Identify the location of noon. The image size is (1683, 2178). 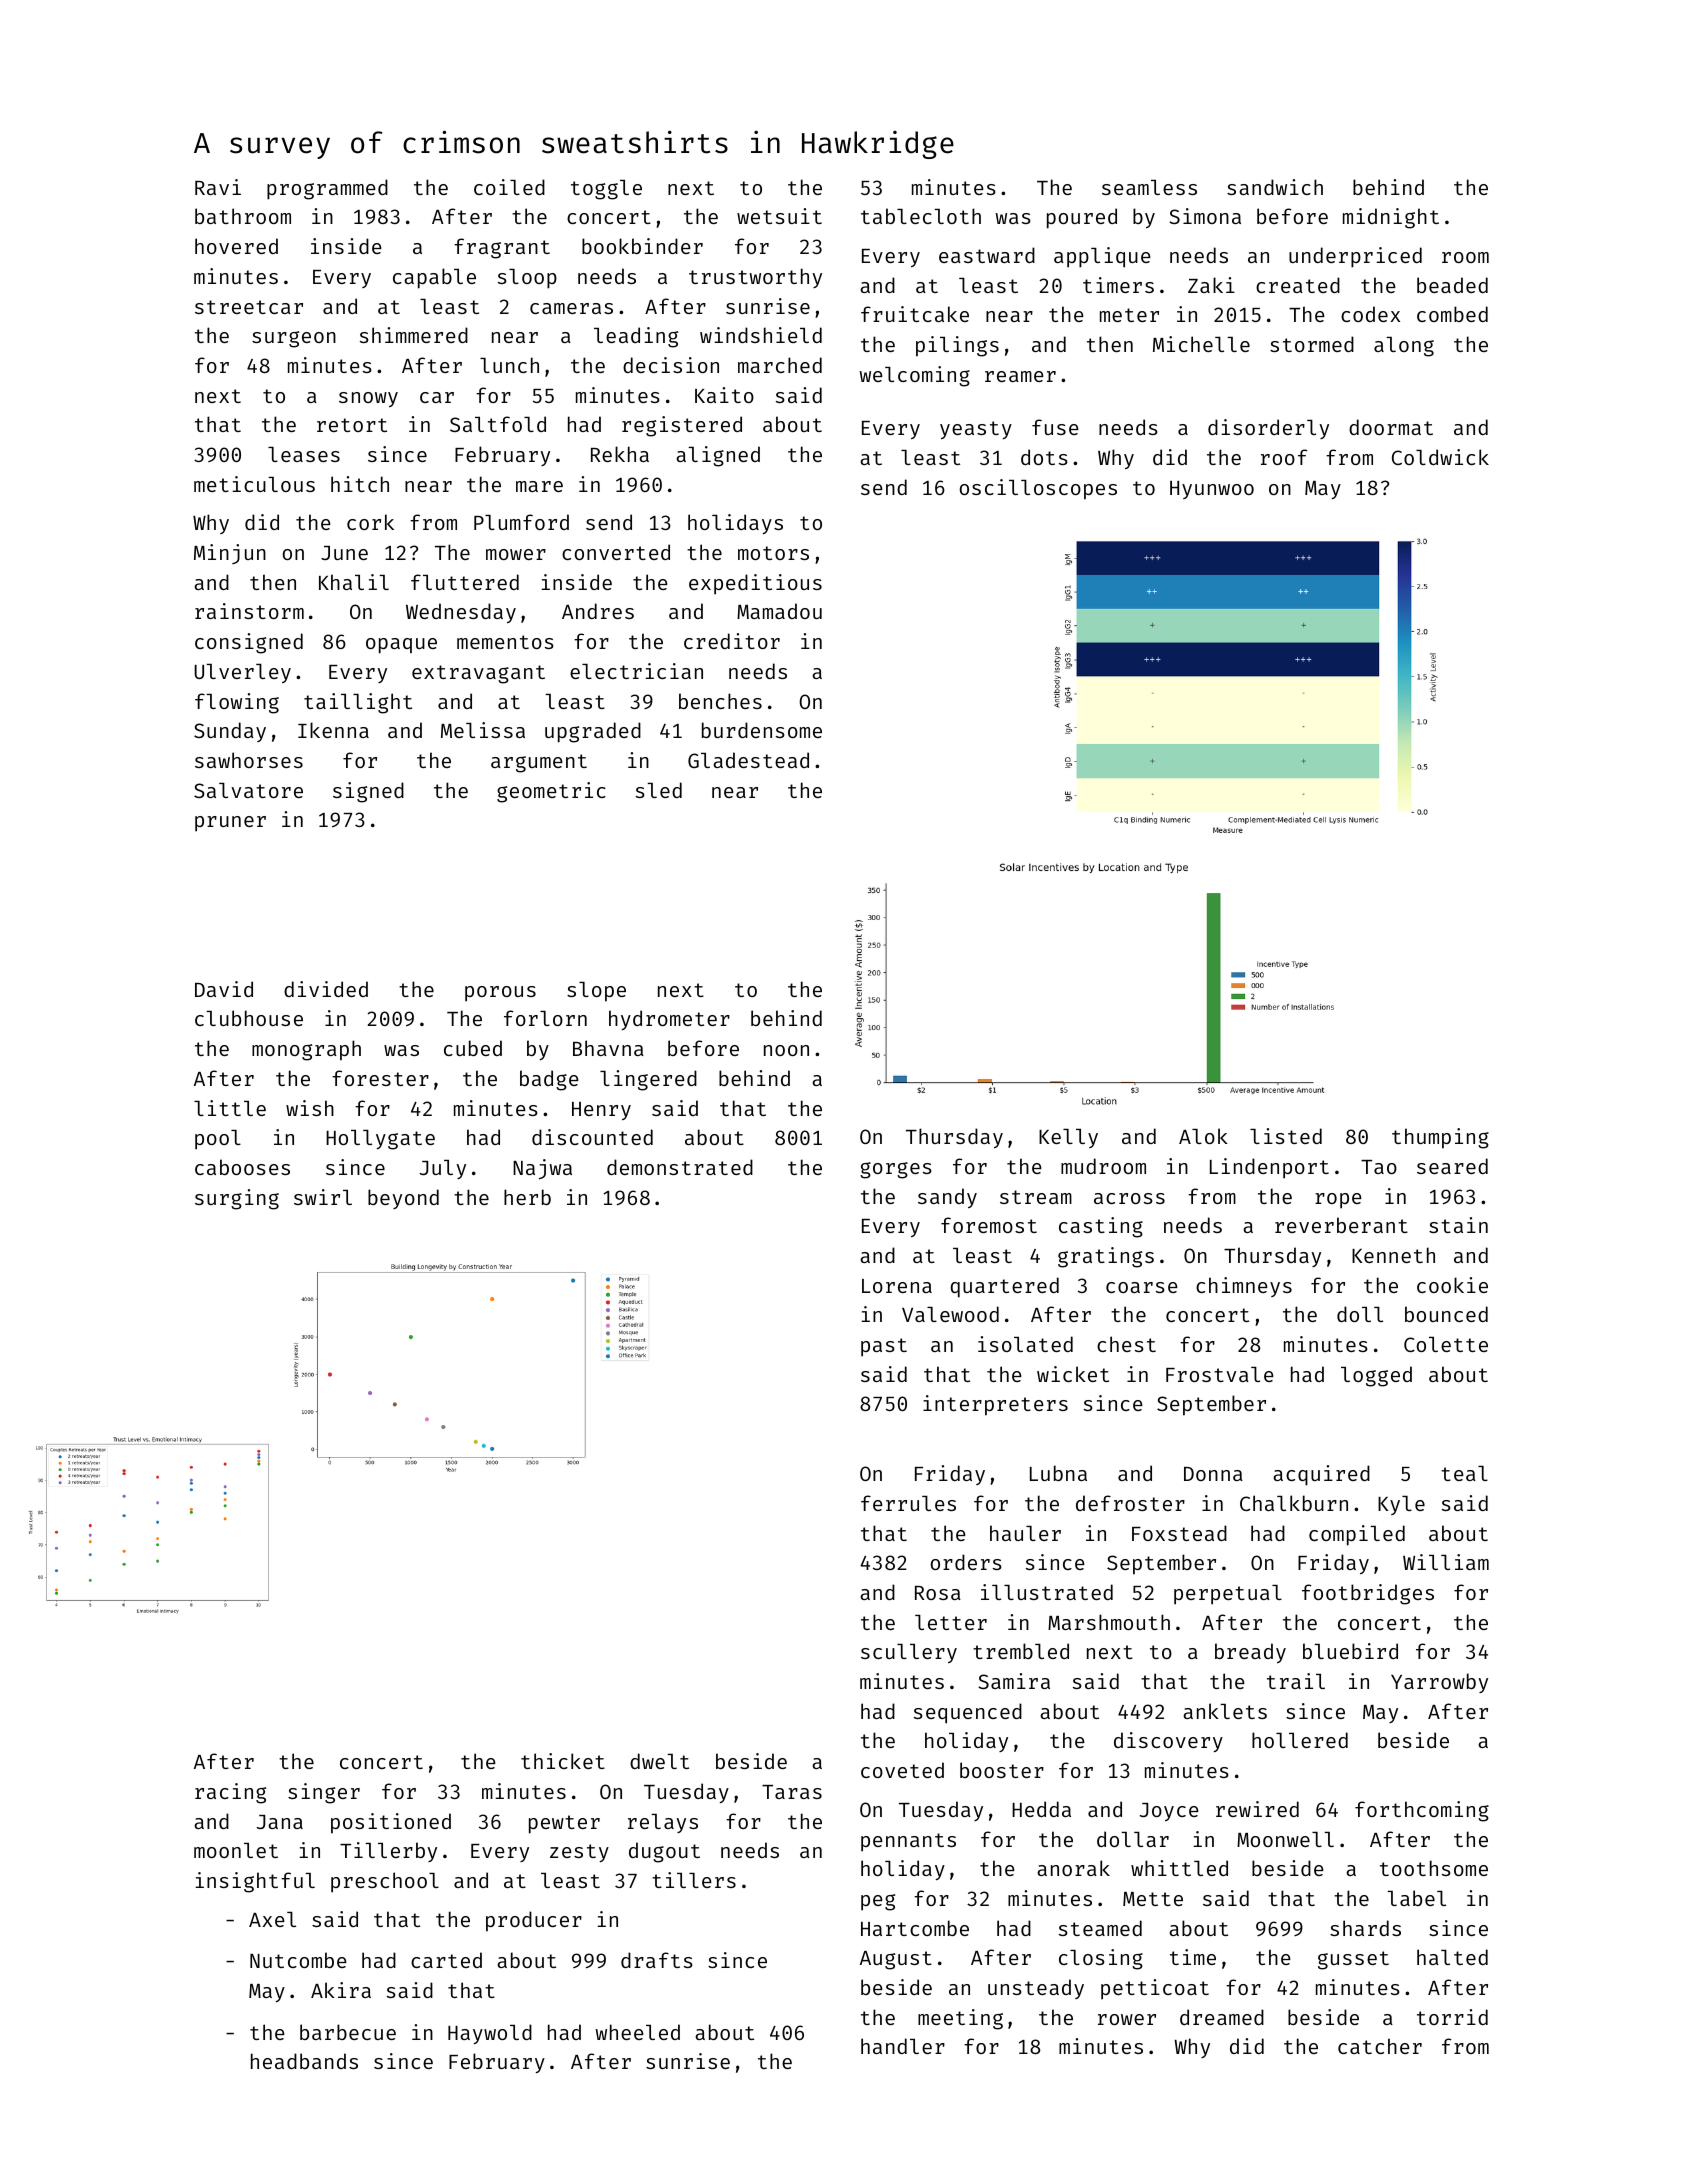
(786, 1050).
